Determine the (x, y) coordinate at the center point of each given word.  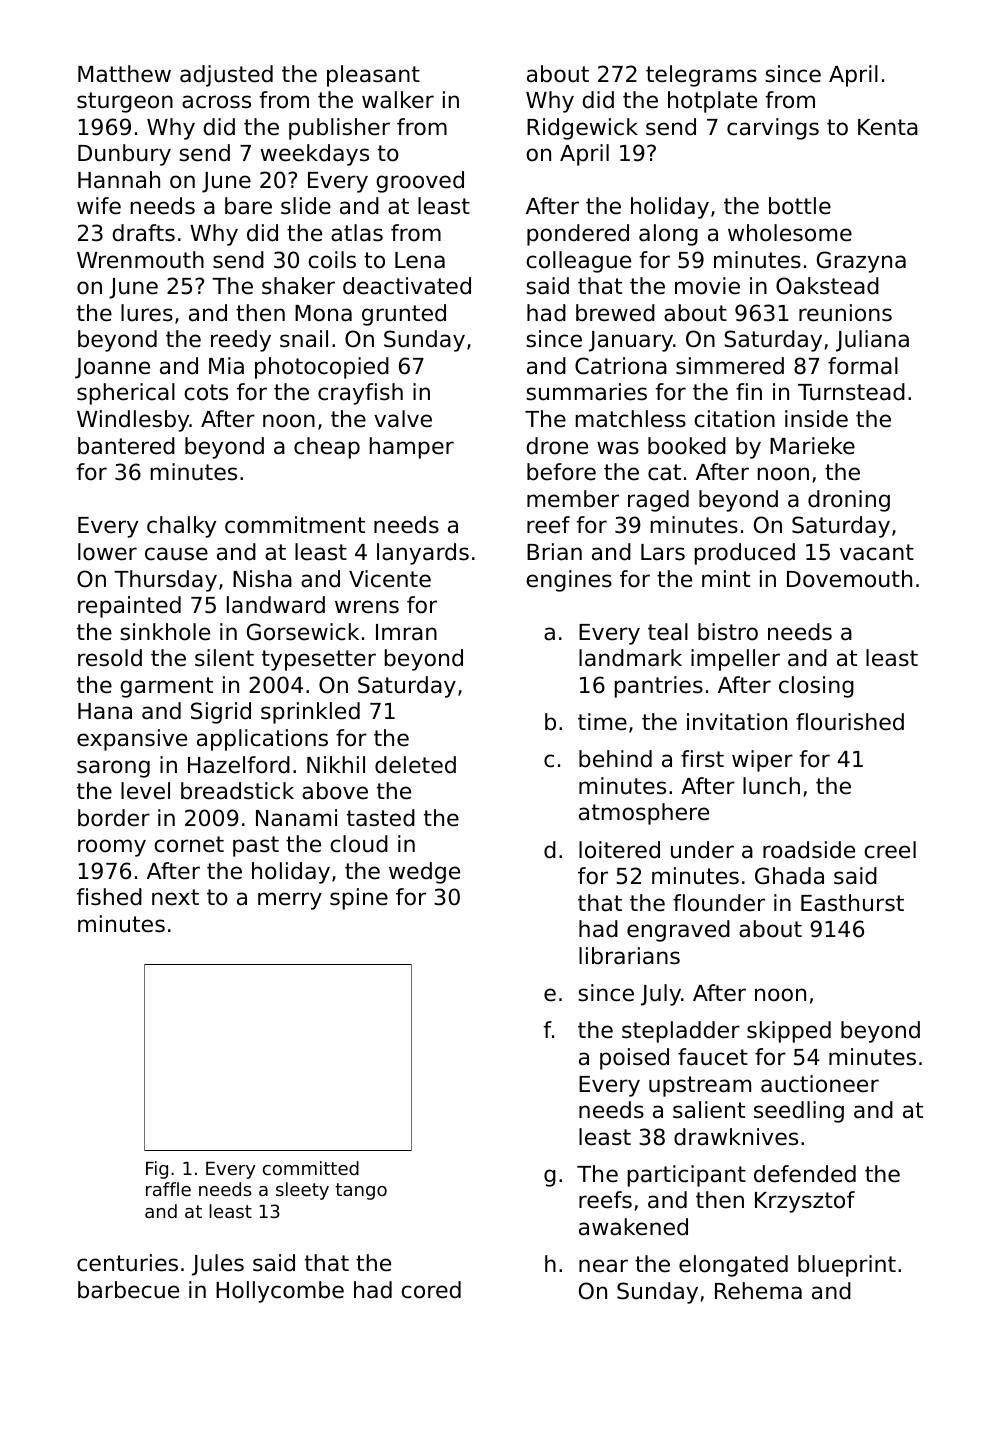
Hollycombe (280, 1292)
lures (147, 313)
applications (262, 740)
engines (569, 581)
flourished (850, 722)
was (618, 448)
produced (745, 554)
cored (431, 1290)
